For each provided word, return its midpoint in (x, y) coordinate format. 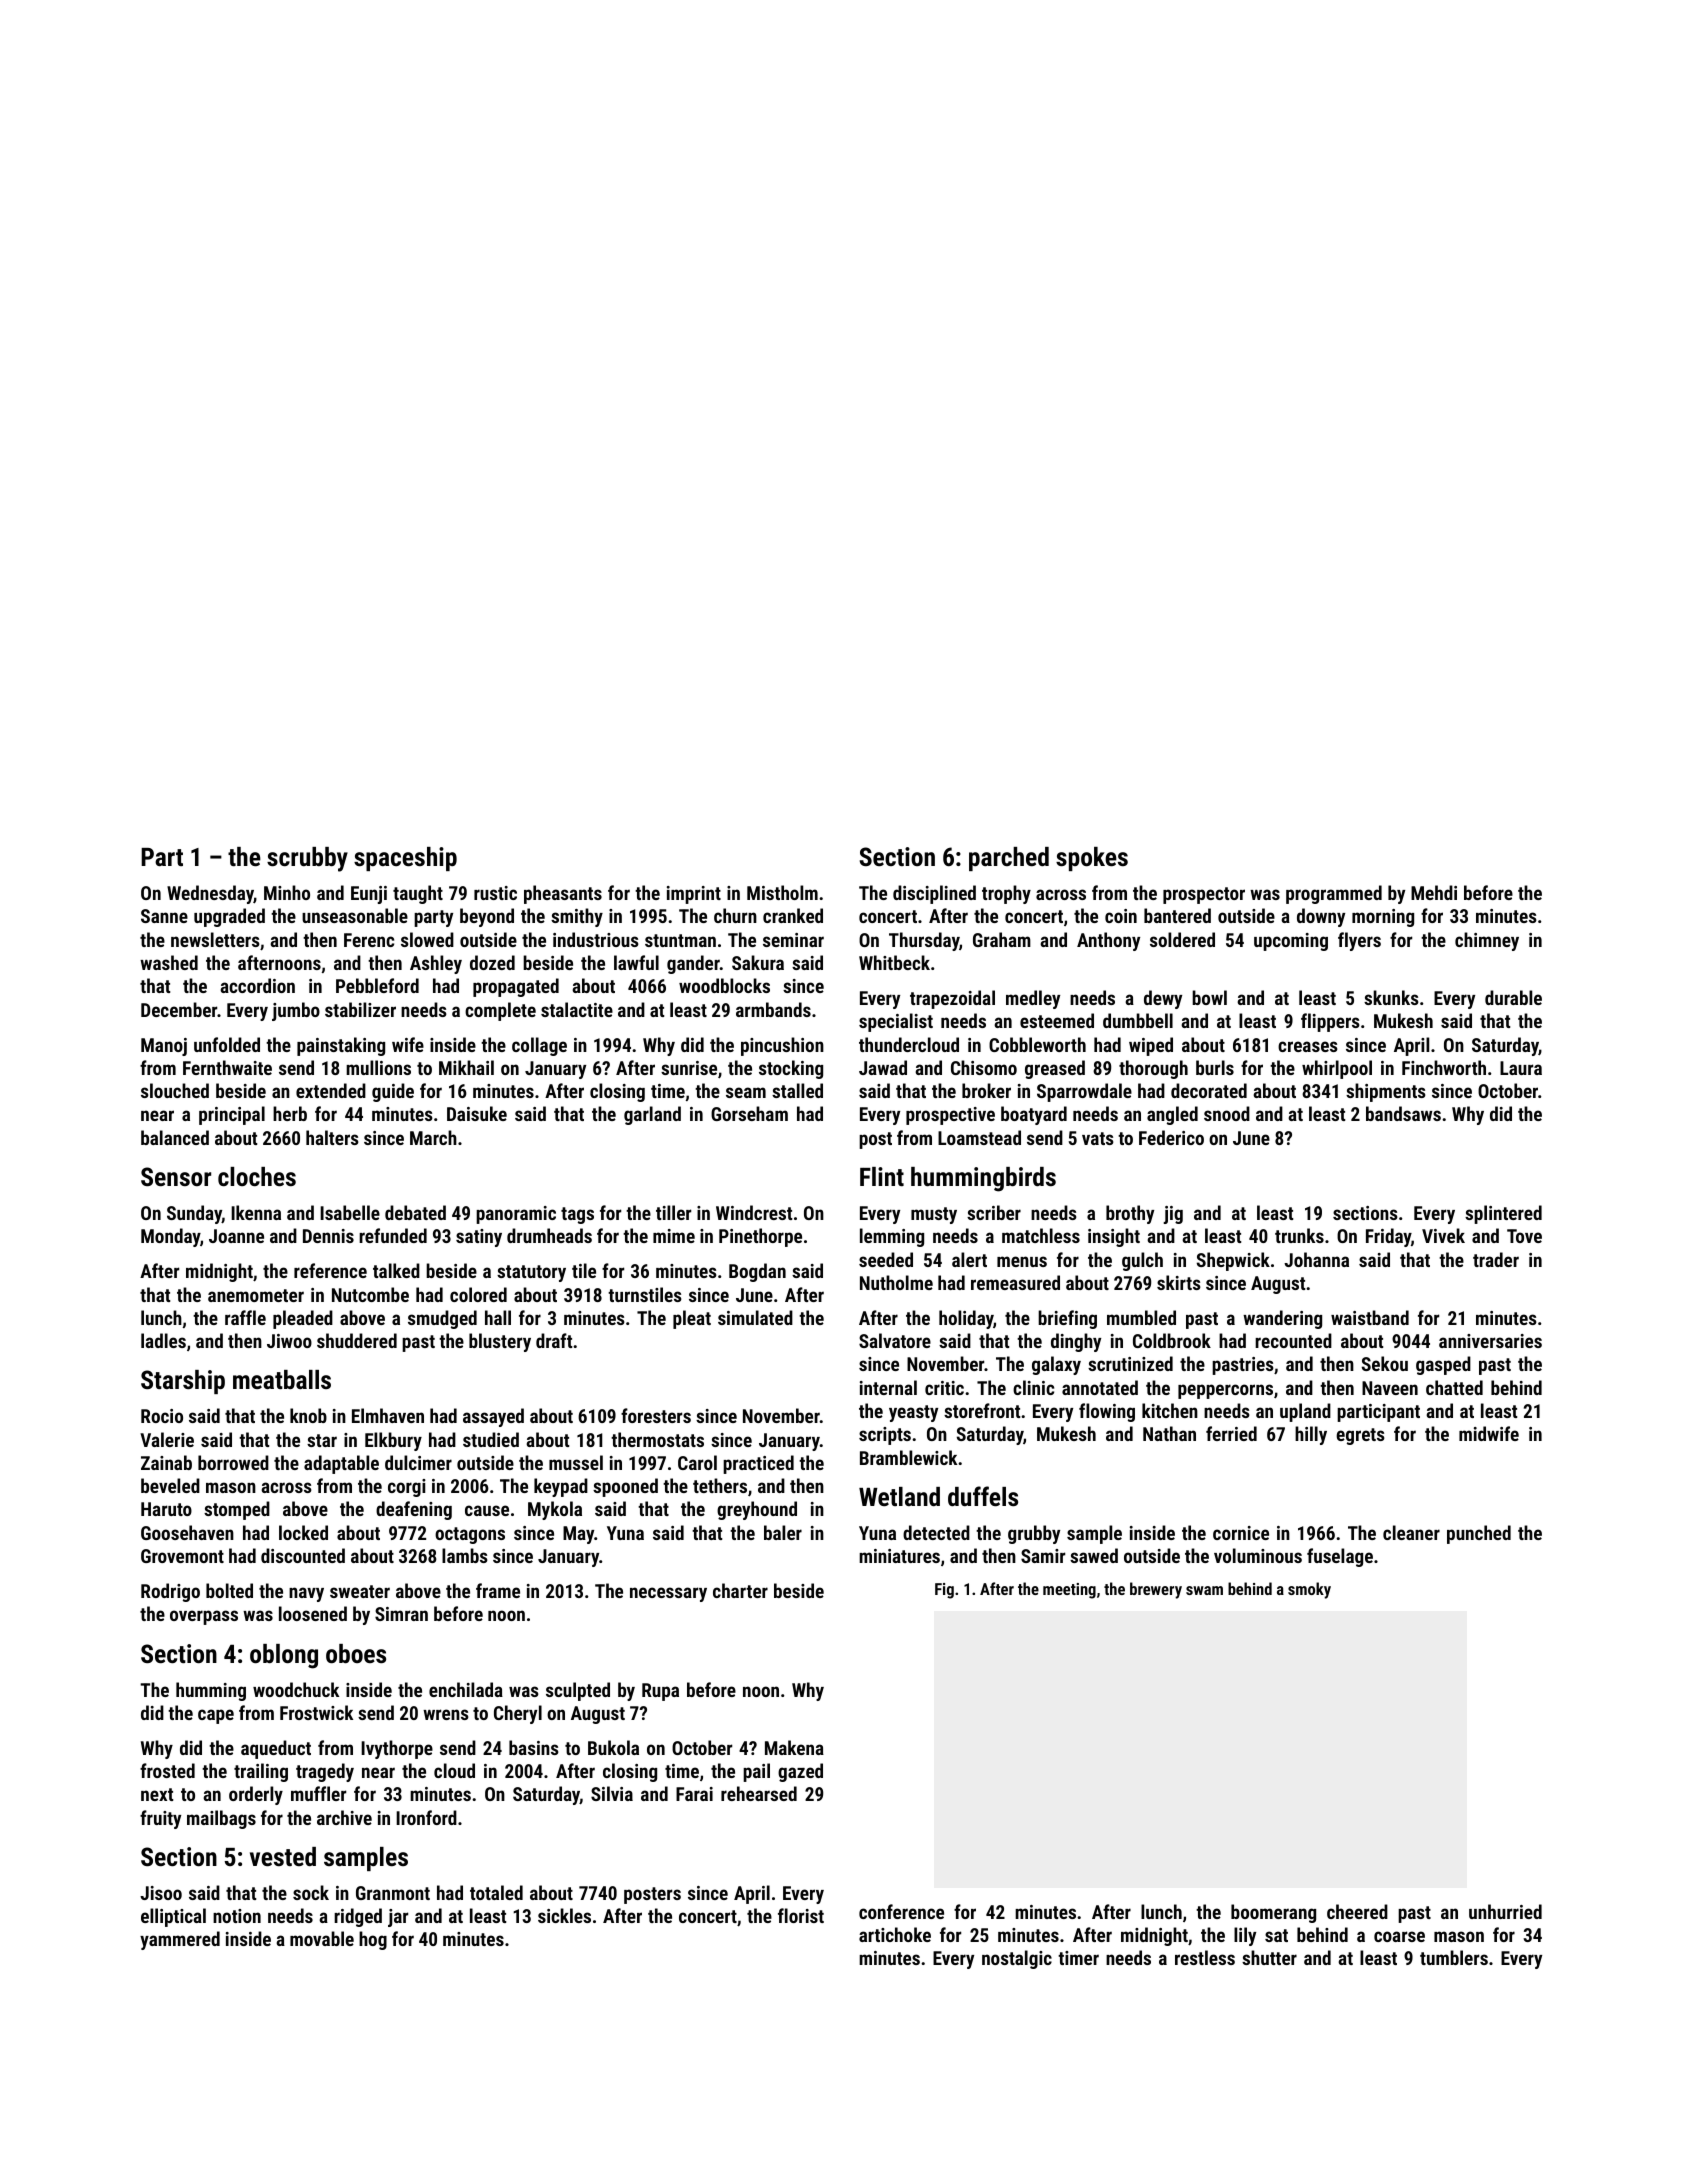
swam (1204, 1590)
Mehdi (1434, 892)
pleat (692, 1319)
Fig (944, 1591)
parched (1009, 859)
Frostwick (316, 1712)
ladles (163, 1340)
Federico (1171, 1137)
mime (674, 1236)
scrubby (307, 859)
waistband (1370, 1317)
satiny (479, 1238)
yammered (180, 1940)
